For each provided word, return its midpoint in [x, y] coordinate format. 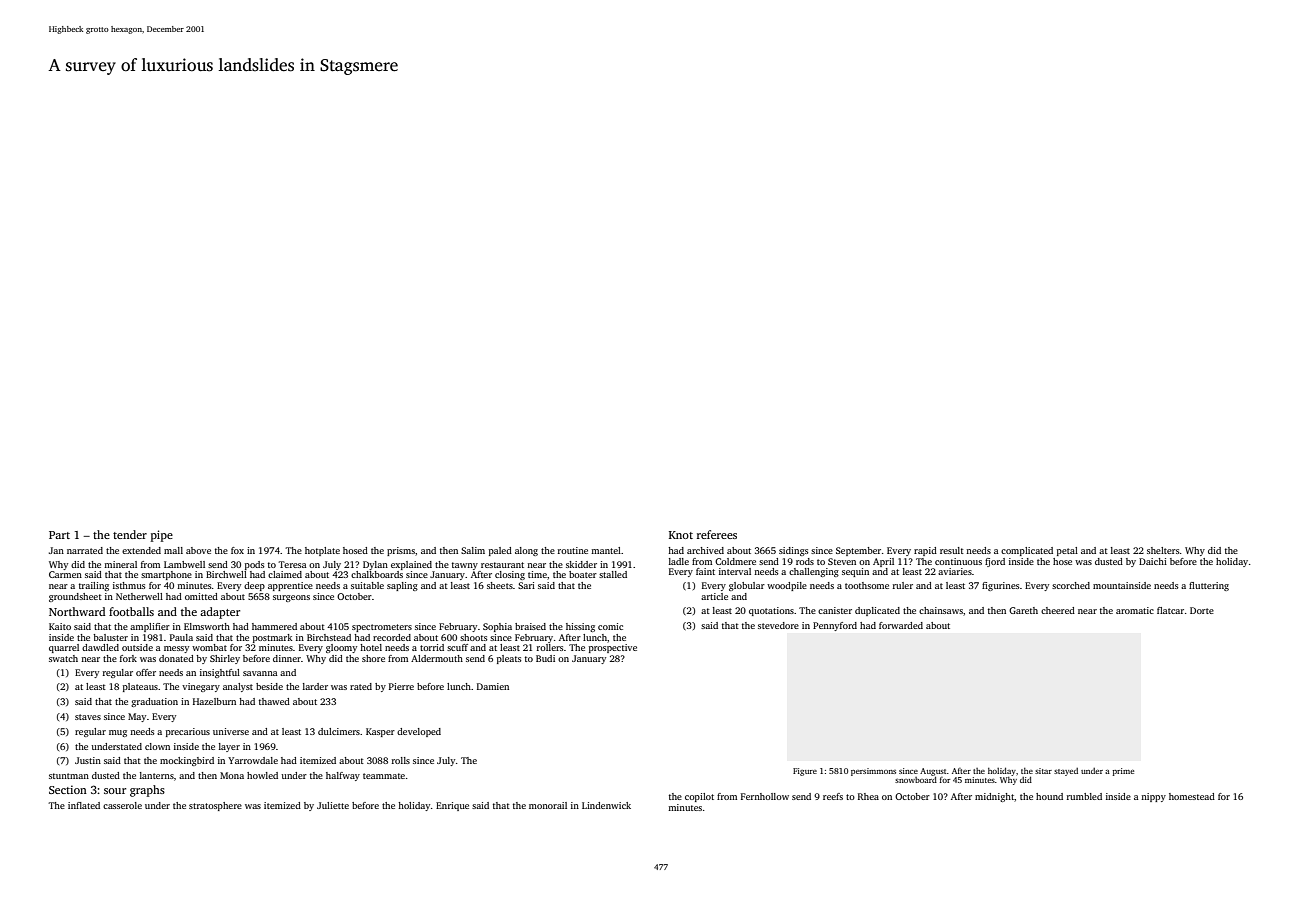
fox [237, 550]
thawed [274, 701]
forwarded [901, 625]
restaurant [502, 565]
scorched [1071, 585]
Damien [493, 686]
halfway [343, 776]
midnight [994, 797]
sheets [500, 585]
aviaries [955, 571]
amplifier [150, 627]
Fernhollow [765, 796]
